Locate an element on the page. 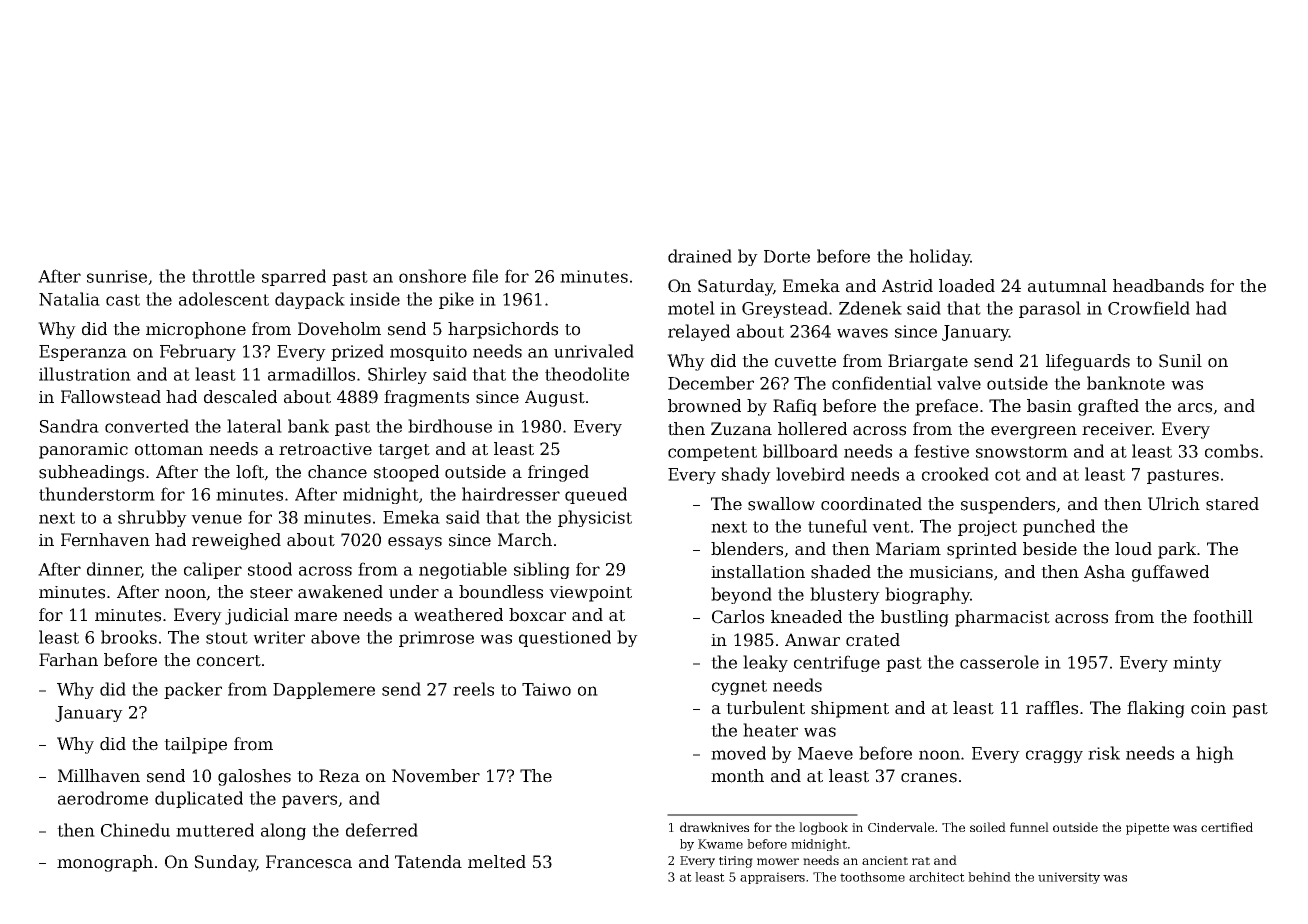 The width and height of the page is (1308, 924). drained is located at coordinates (700, 256).
